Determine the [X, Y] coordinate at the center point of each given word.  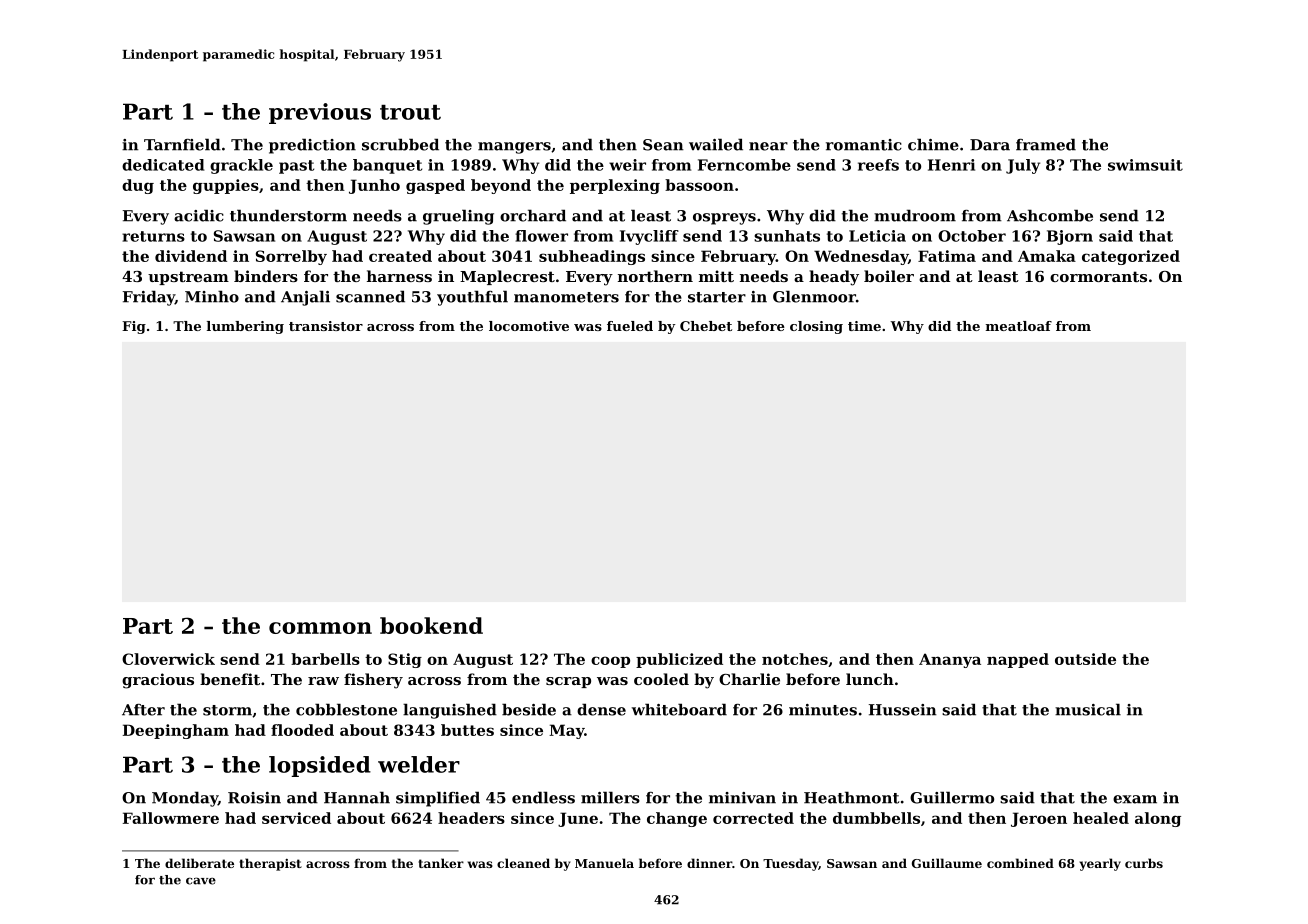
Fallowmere [171, 818]
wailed [716, 144]
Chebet [706, 326]
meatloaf [1019, 326]
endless [543, 797]
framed [1046, 144]
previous [320, 113]
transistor [326, 326]
